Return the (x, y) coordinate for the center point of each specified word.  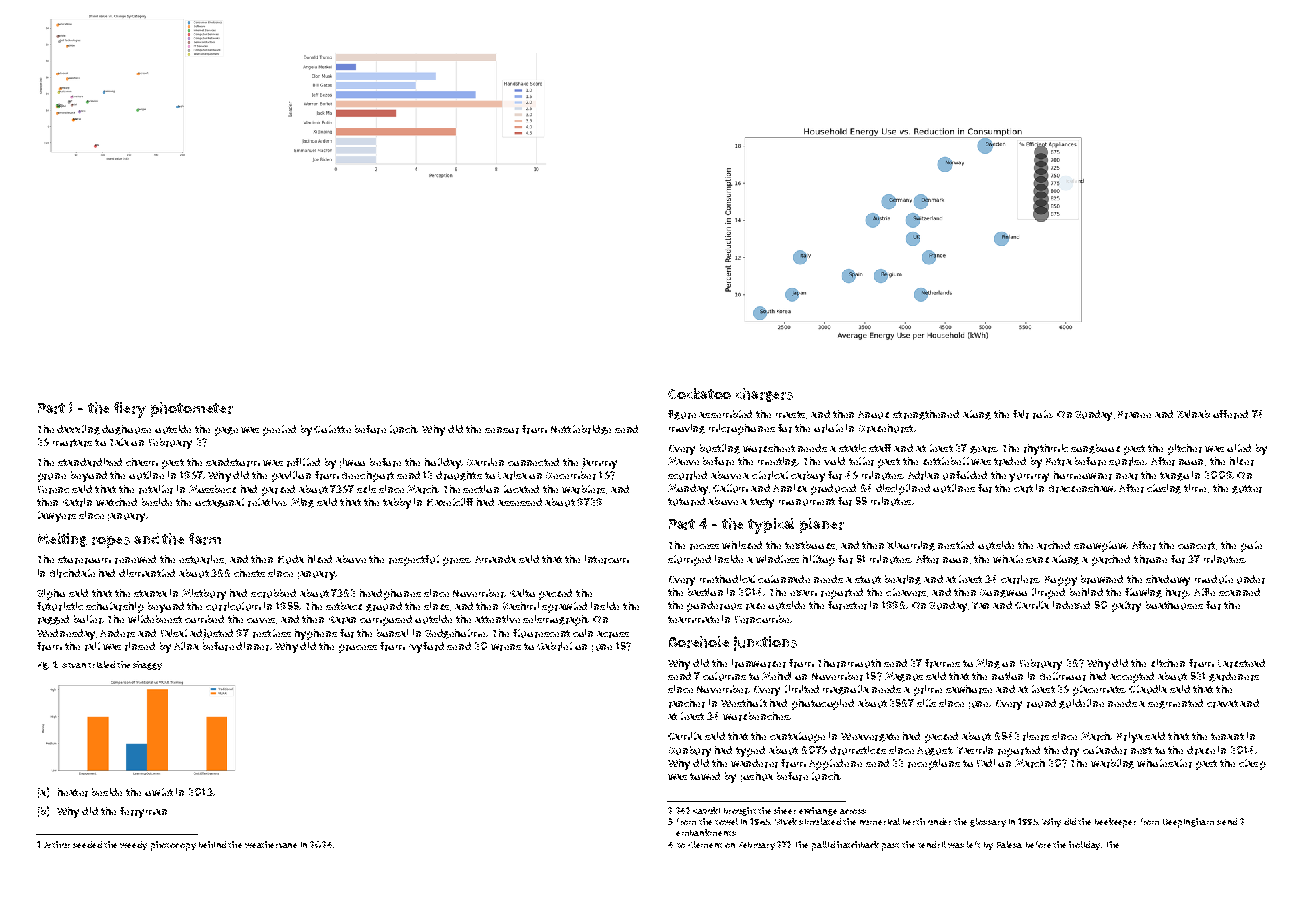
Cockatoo (699, 393)
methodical (727, 579)
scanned (1239, 592)
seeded (87, 844)
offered (1230, 414)
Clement (705, 844)
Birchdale (72, 573)
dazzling (78, 430)
